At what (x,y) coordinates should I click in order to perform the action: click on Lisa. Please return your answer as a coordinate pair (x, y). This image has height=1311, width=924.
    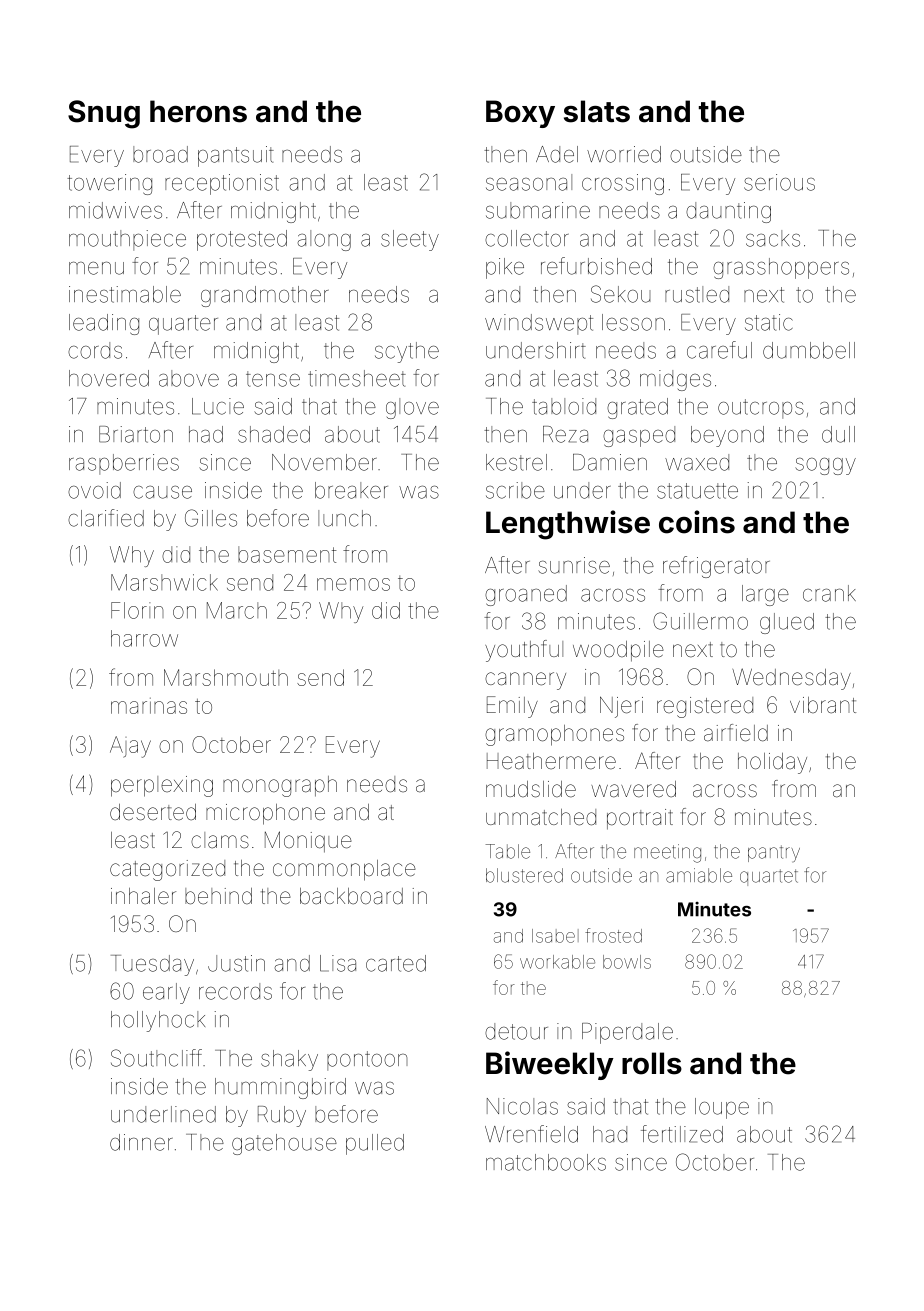
    Looking at the image, I should click on (338, 963).
